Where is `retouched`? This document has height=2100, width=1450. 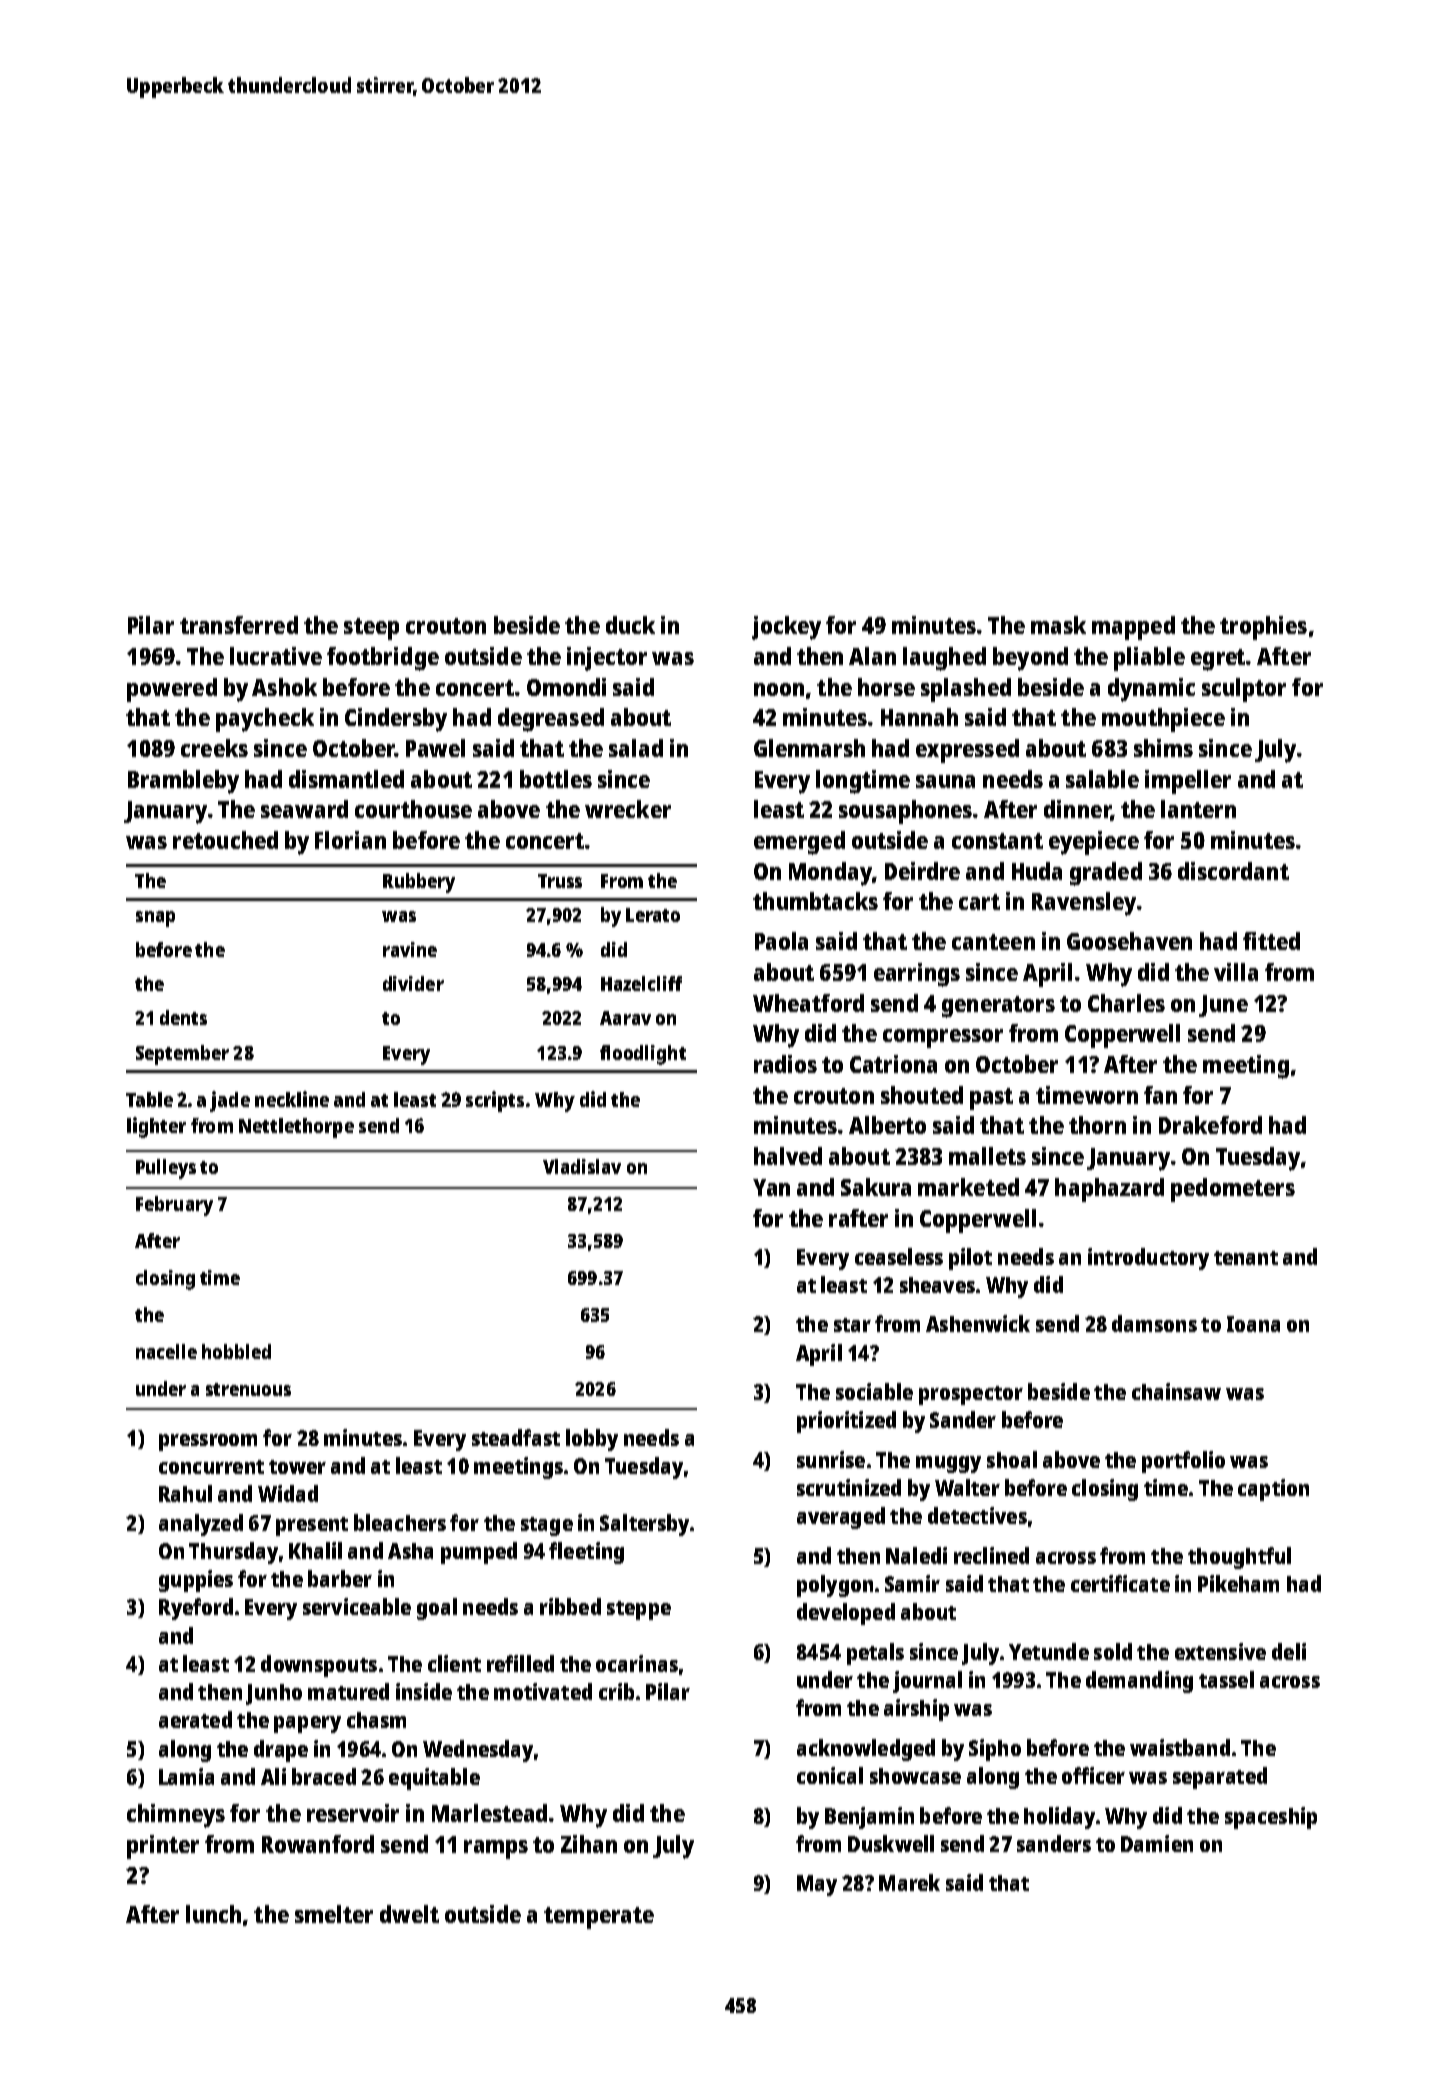
retouched is located at coordinates (225, 840).
